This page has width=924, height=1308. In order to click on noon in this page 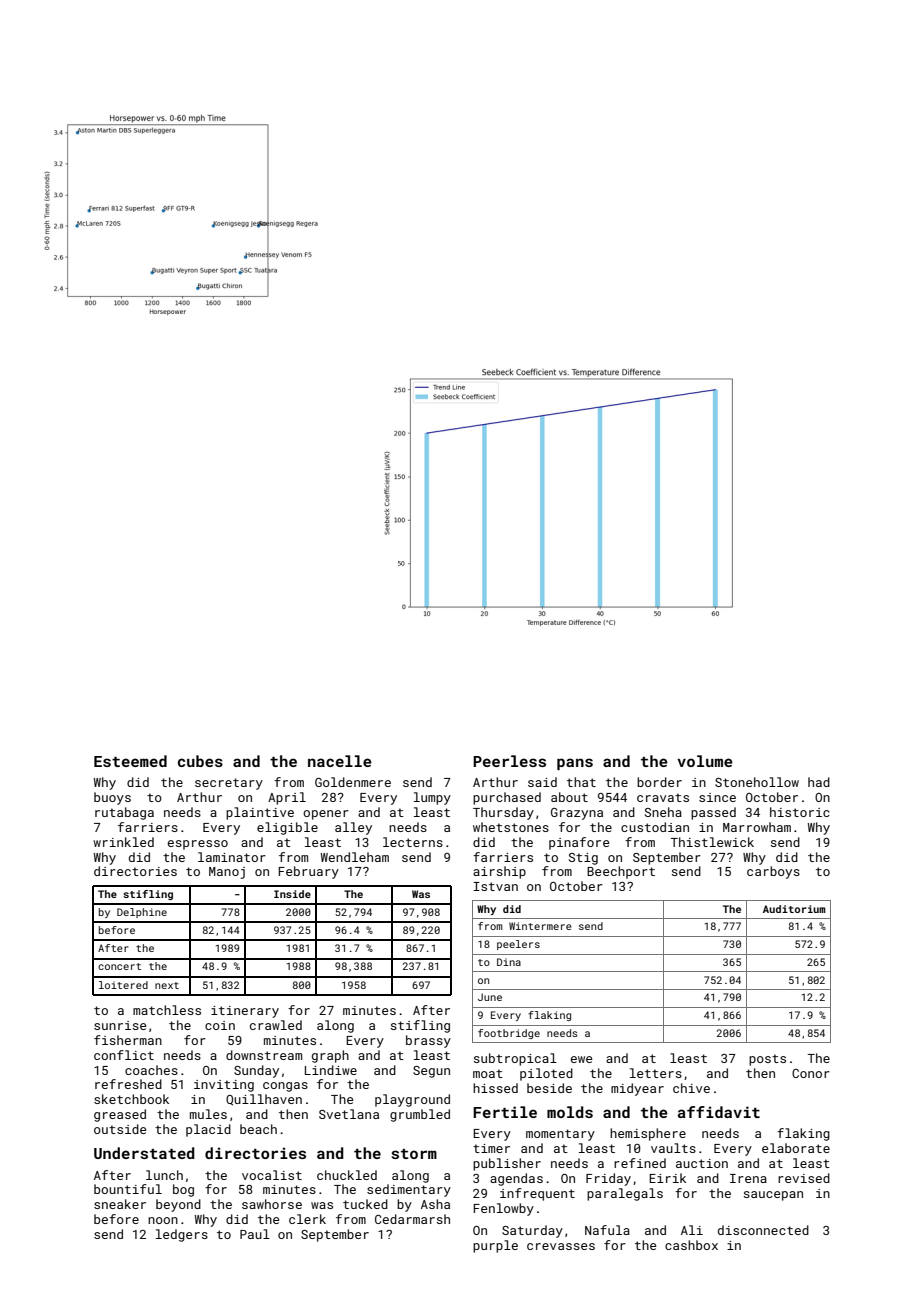, I will do `click(163, 1220)`.
